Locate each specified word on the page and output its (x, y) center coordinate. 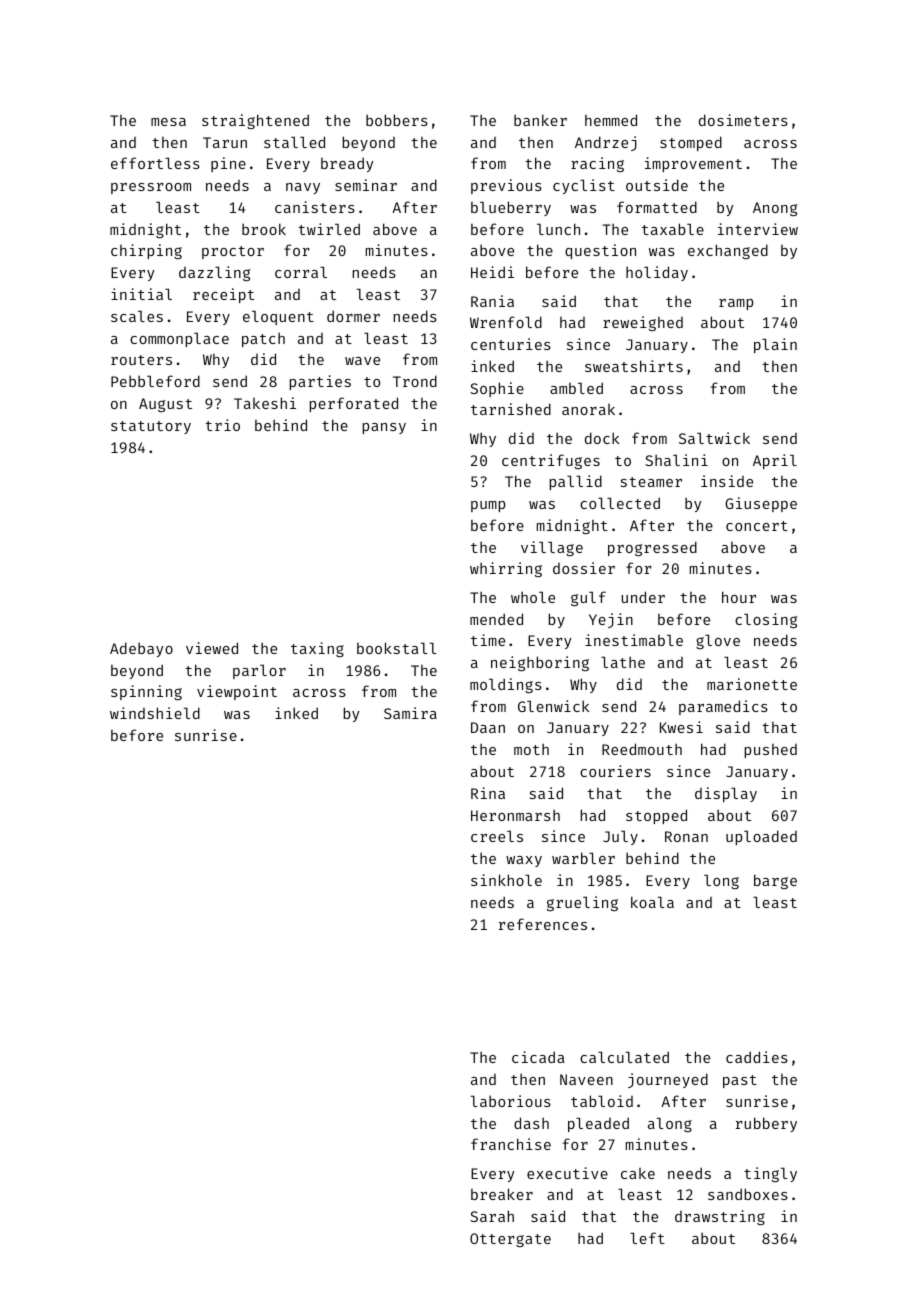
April (775, 461)
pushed (771, 751)
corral (301, 272)
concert (757, 526)
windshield (155, 713)
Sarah (492, 1216)
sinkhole (506, 880)
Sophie (497, 389)
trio (222, 425)
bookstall (396, 648)
